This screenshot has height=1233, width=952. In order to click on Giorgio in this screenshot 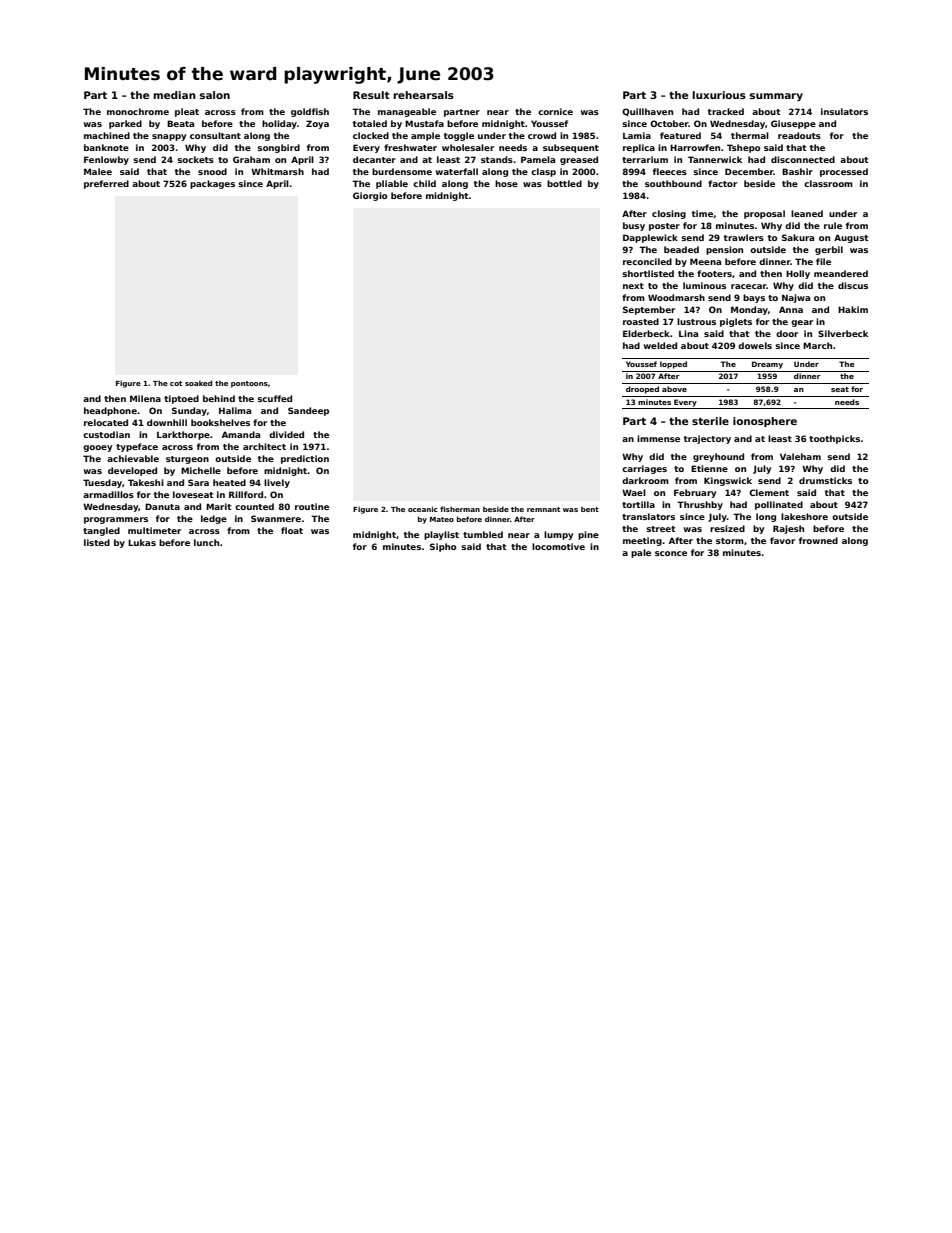, I will do `click(370, 196)`.
